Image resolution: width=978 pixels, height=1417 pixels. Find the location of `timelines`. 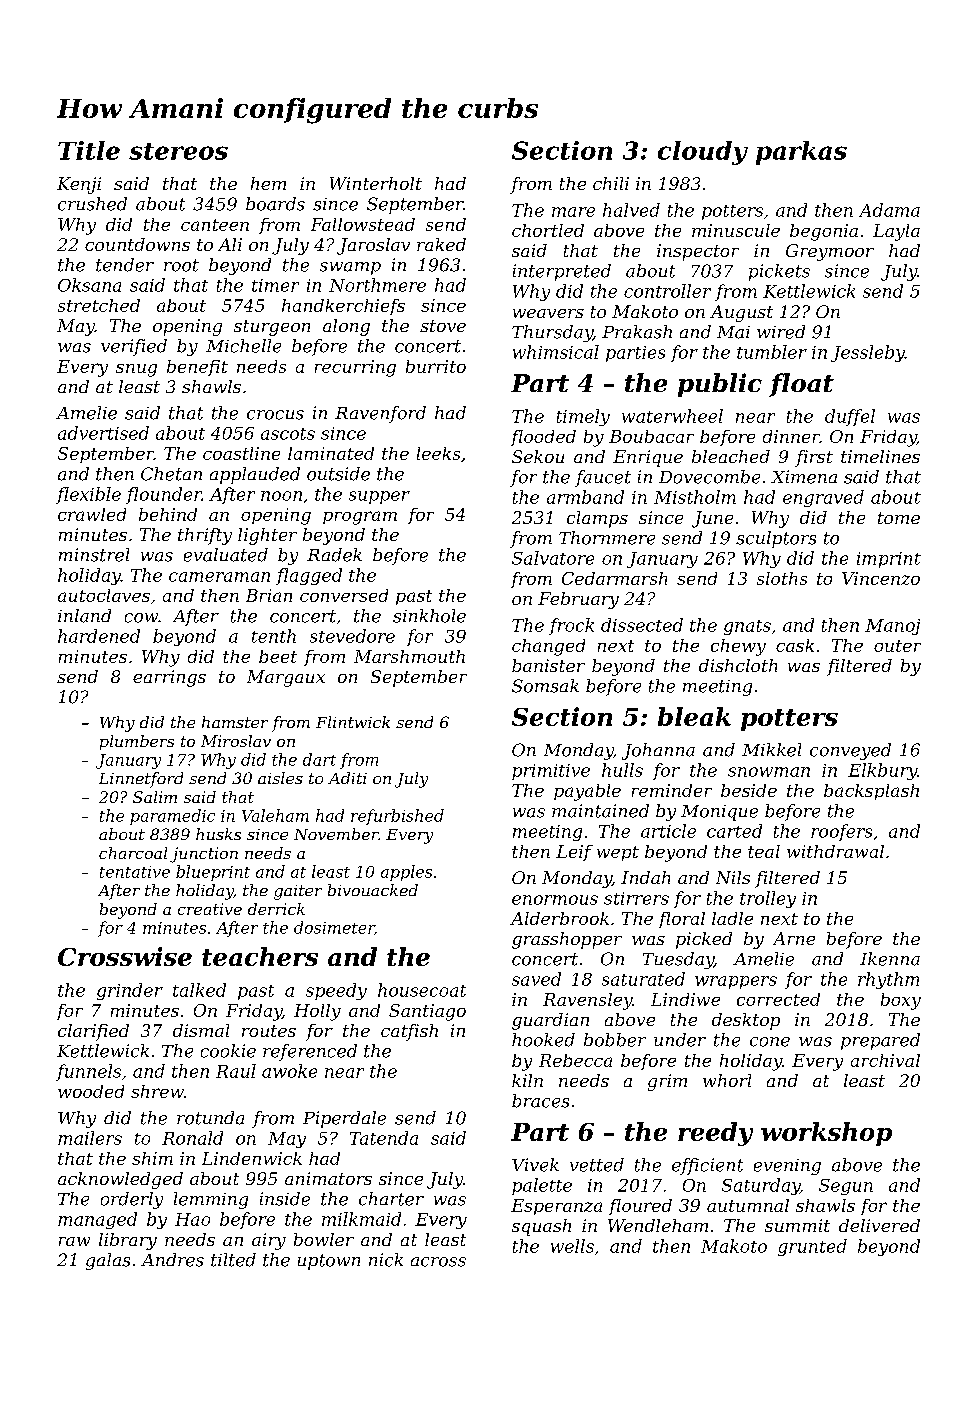

timelines is located at coordinates (880, 456).
